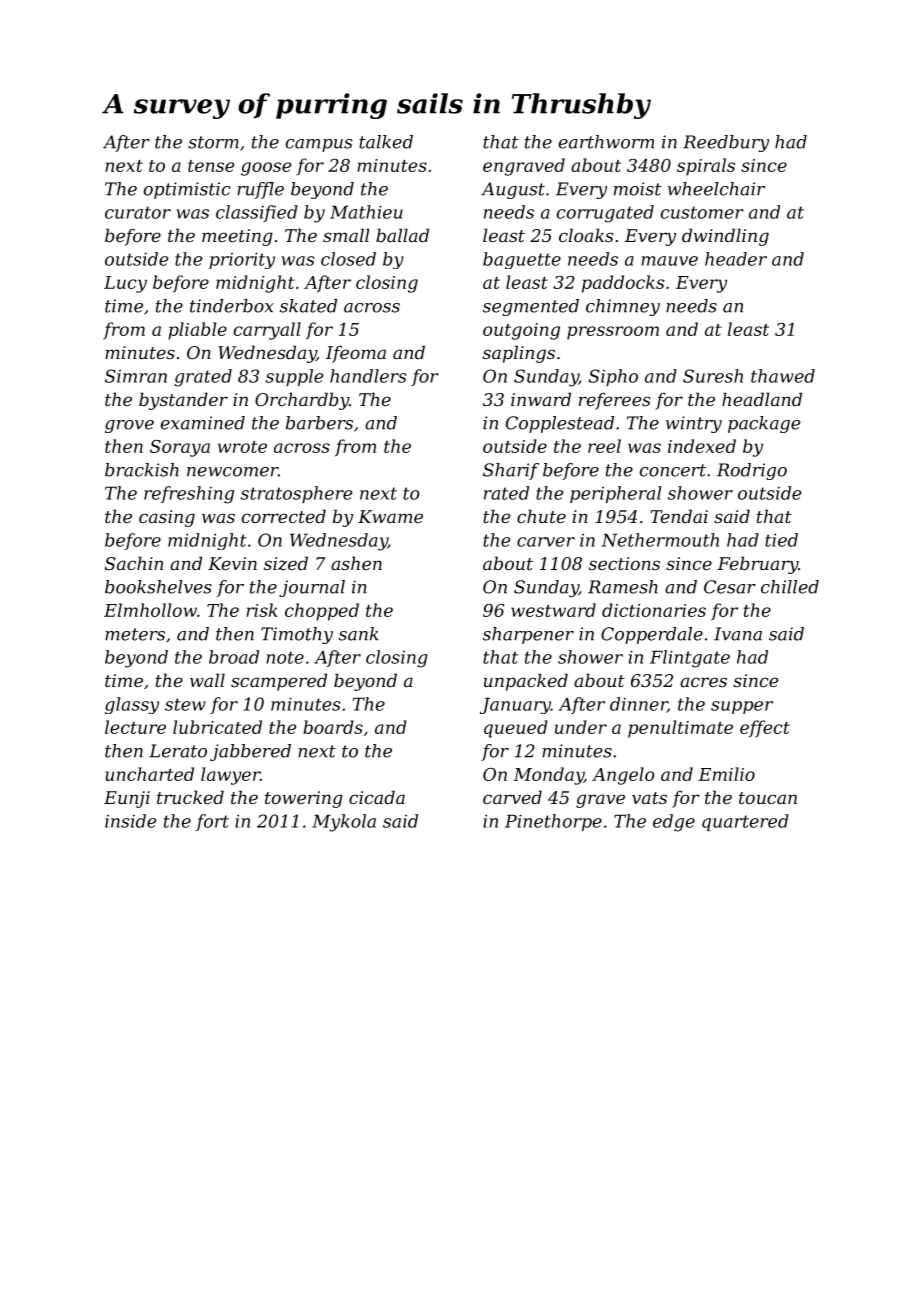 The width and height of the screenshot is (924, 1308). What do you see at coordinates (716, 189) in the screenshot?
I see `wheelchair` at bounding box center [716, 189].
